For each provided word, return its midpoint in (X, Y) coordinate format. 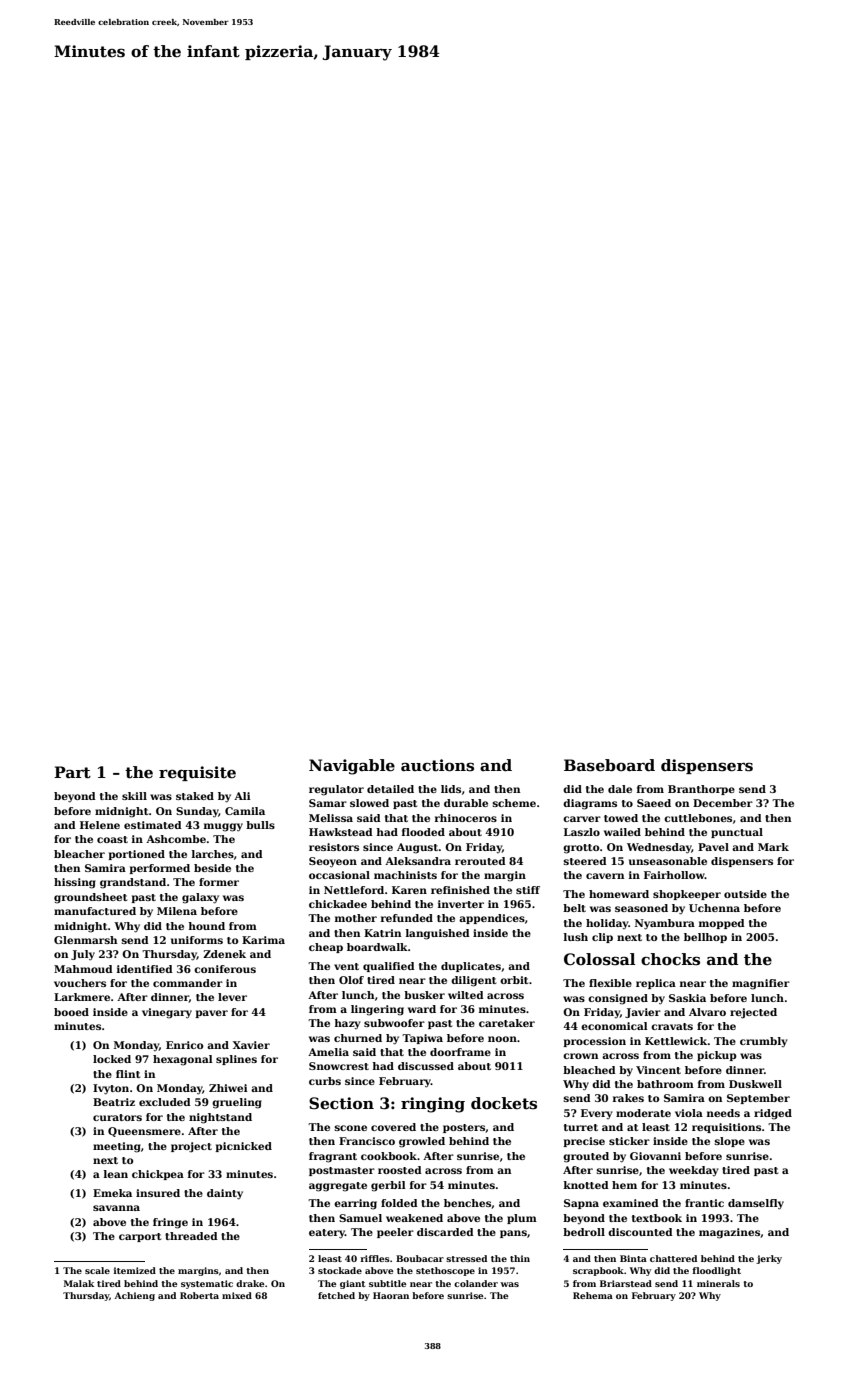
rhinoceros (466, 818)
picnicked (243, 1147)
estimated (153, 825)
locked (112, 1059)
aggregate (338, 1187)
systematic (207, 1284)
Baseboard (609, 765)
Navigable (352, 767)
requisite (197, 773)
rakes (628, 1098)
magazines (729, 1233)
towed (621, 818)
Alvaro (707, 1012)
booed (71, 1012)
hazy (347, 1024)
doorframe (460, 1052)
